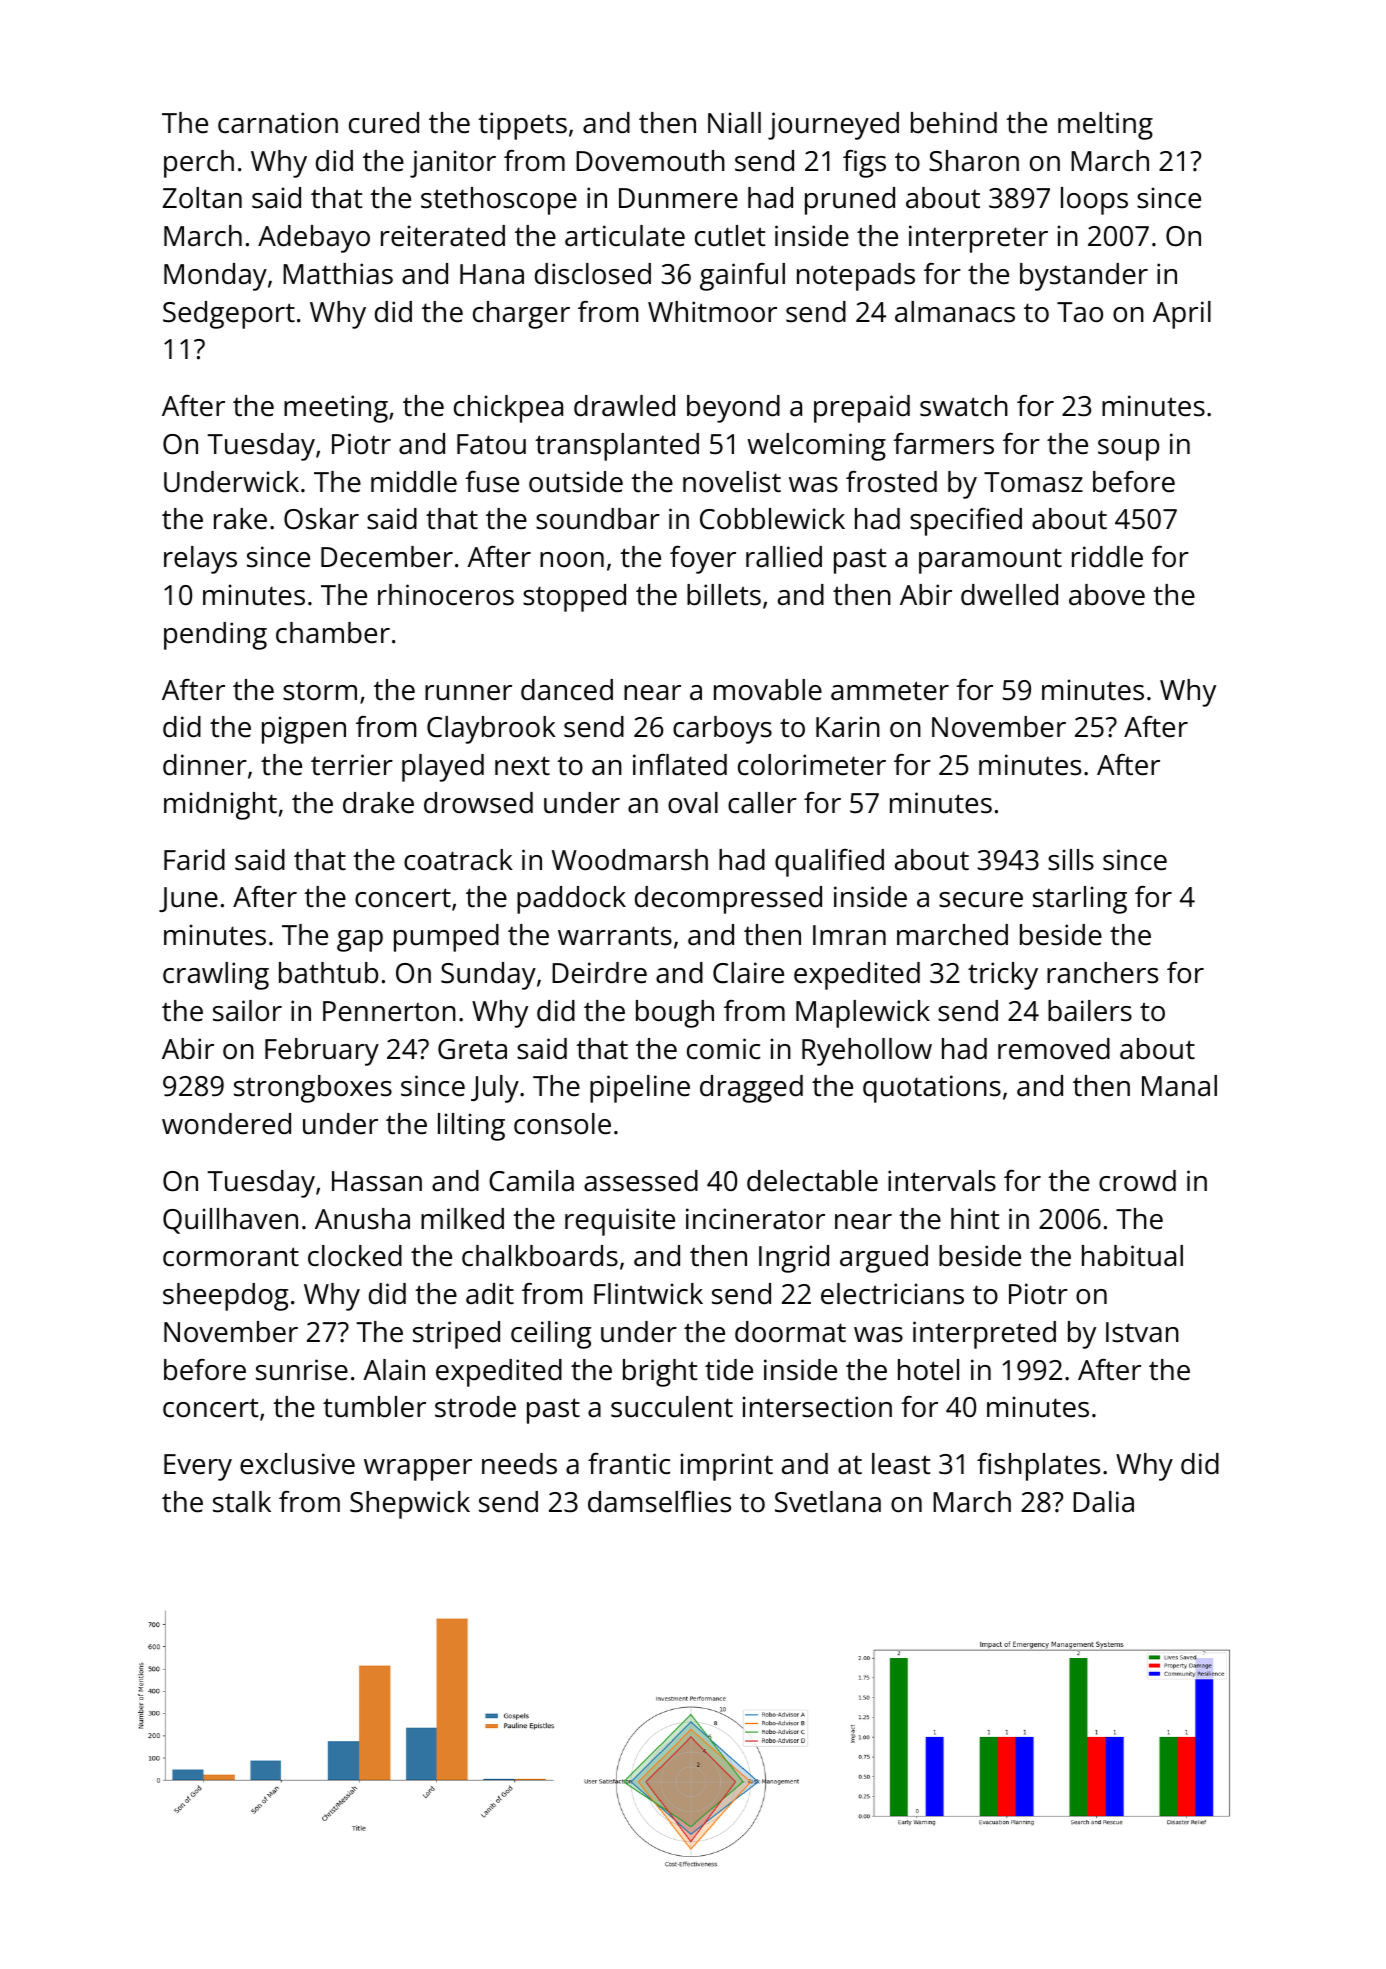 The image size is (1386, 1969). I want to click on almanacs, so click(955, 312).
